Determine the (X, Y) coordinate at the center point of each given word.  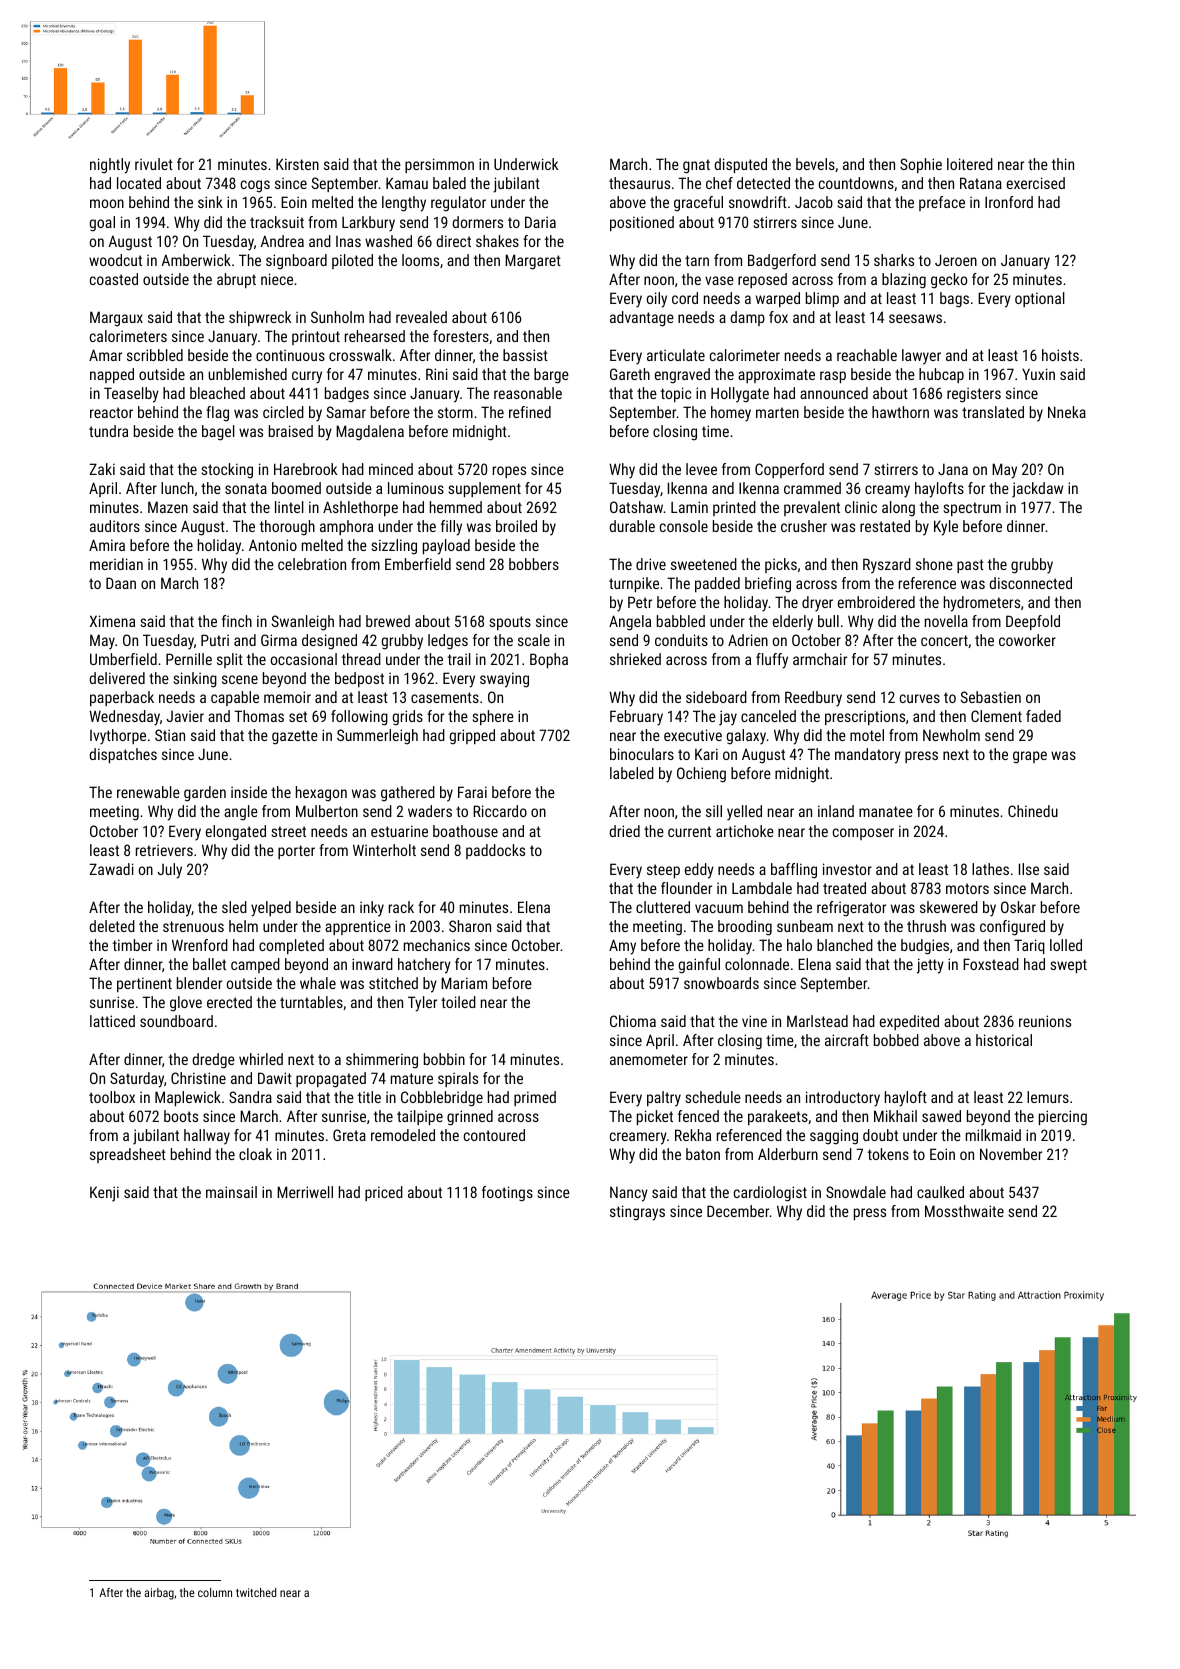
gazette (295, 737)
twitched (256, 1592)
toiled (458, 1002)
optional (1040, 299)
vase (719, 280)
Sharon (470, 926)
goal (102, 224)
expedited (909, 1022)
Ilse (1029, 869)
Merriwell (305, 1192)
